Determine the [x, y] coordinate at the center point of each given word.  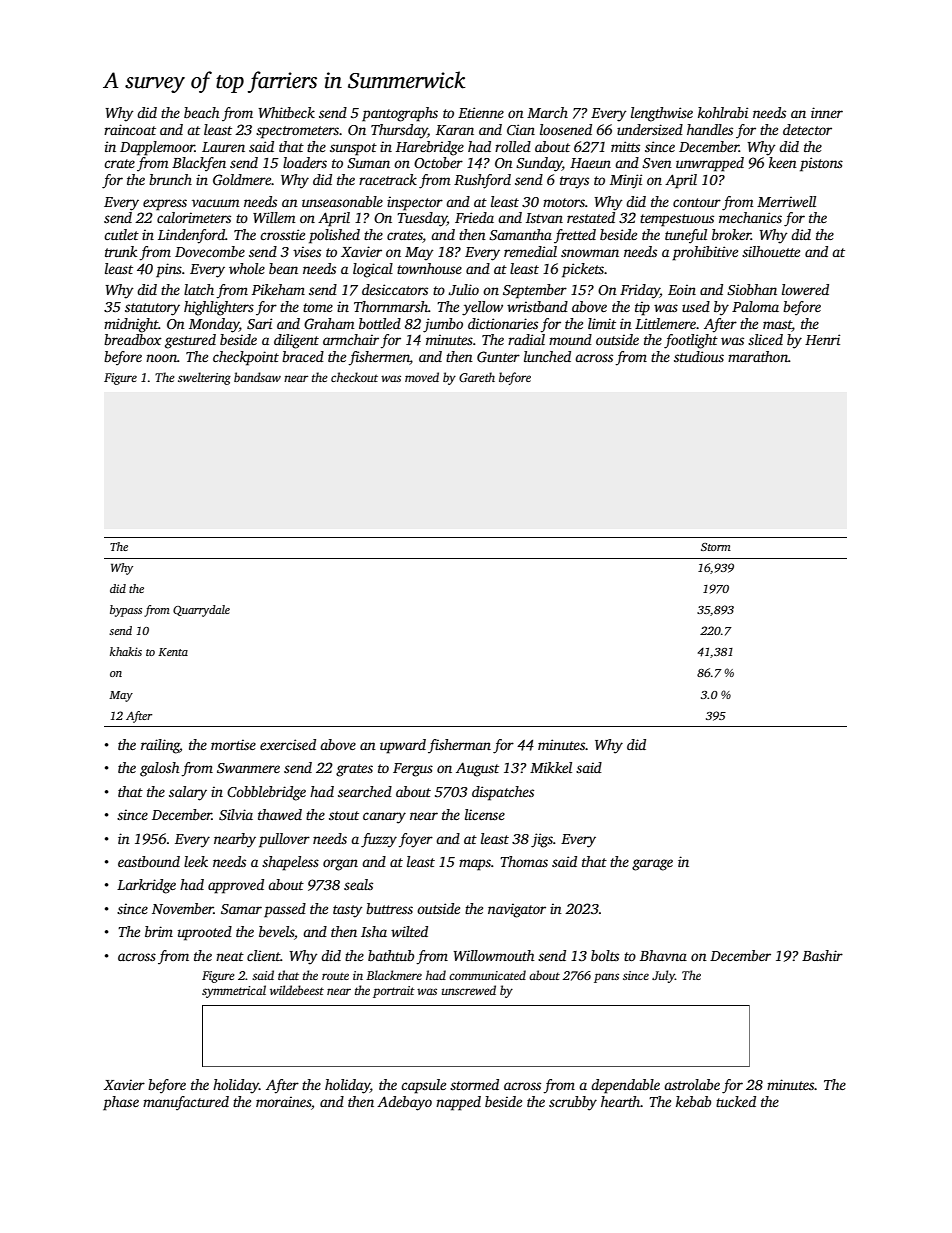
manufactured [186, 1103]
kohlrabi [723, 112]
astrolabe [692, 1084]
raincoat [130, 129]
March [547, 112]
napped [458, 1103]
